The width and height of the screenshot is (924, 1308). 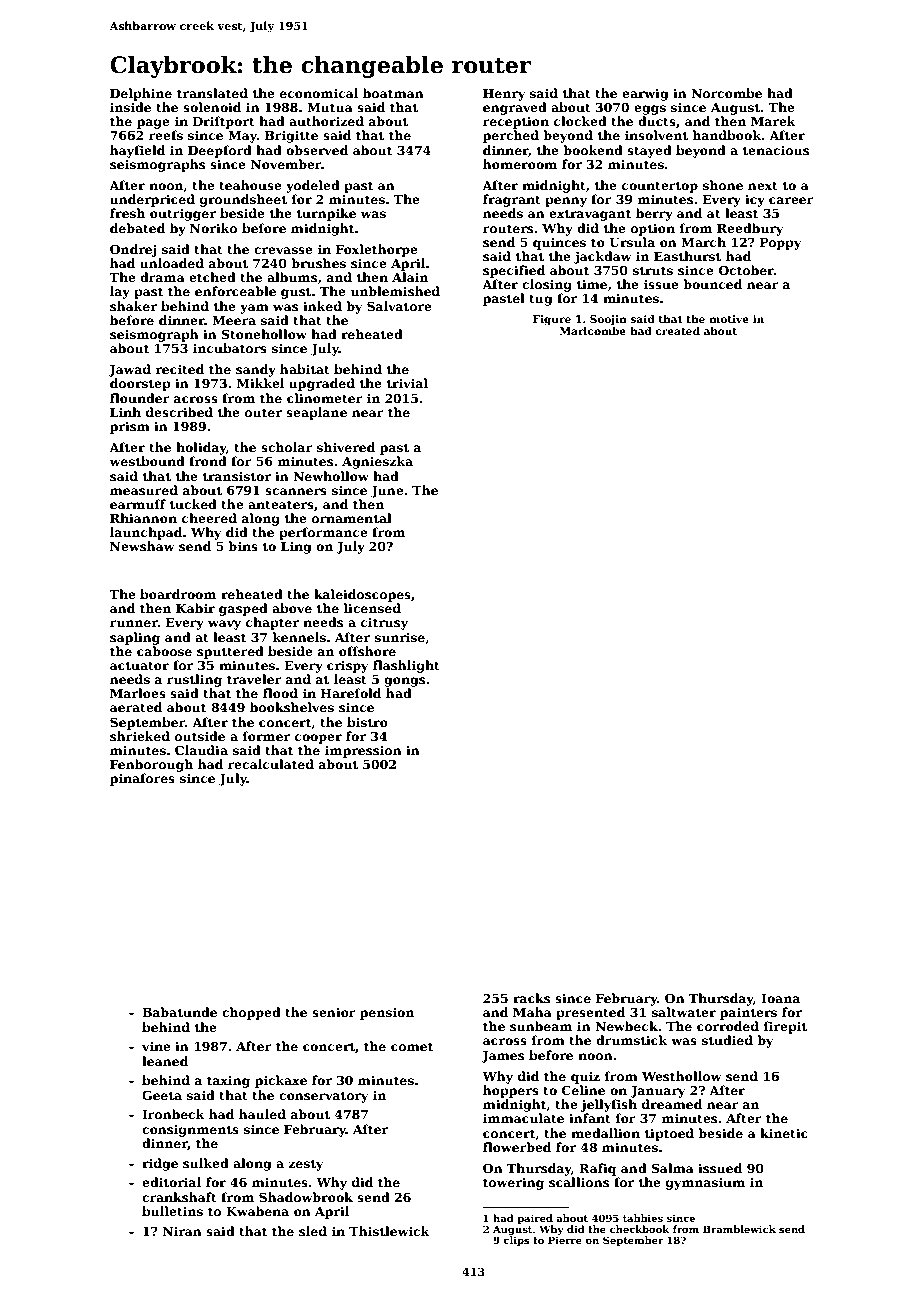 What do you see at coordinates (748, 1014) in the screenshot?
I see `painters` at bounding box center [748, 1014].
